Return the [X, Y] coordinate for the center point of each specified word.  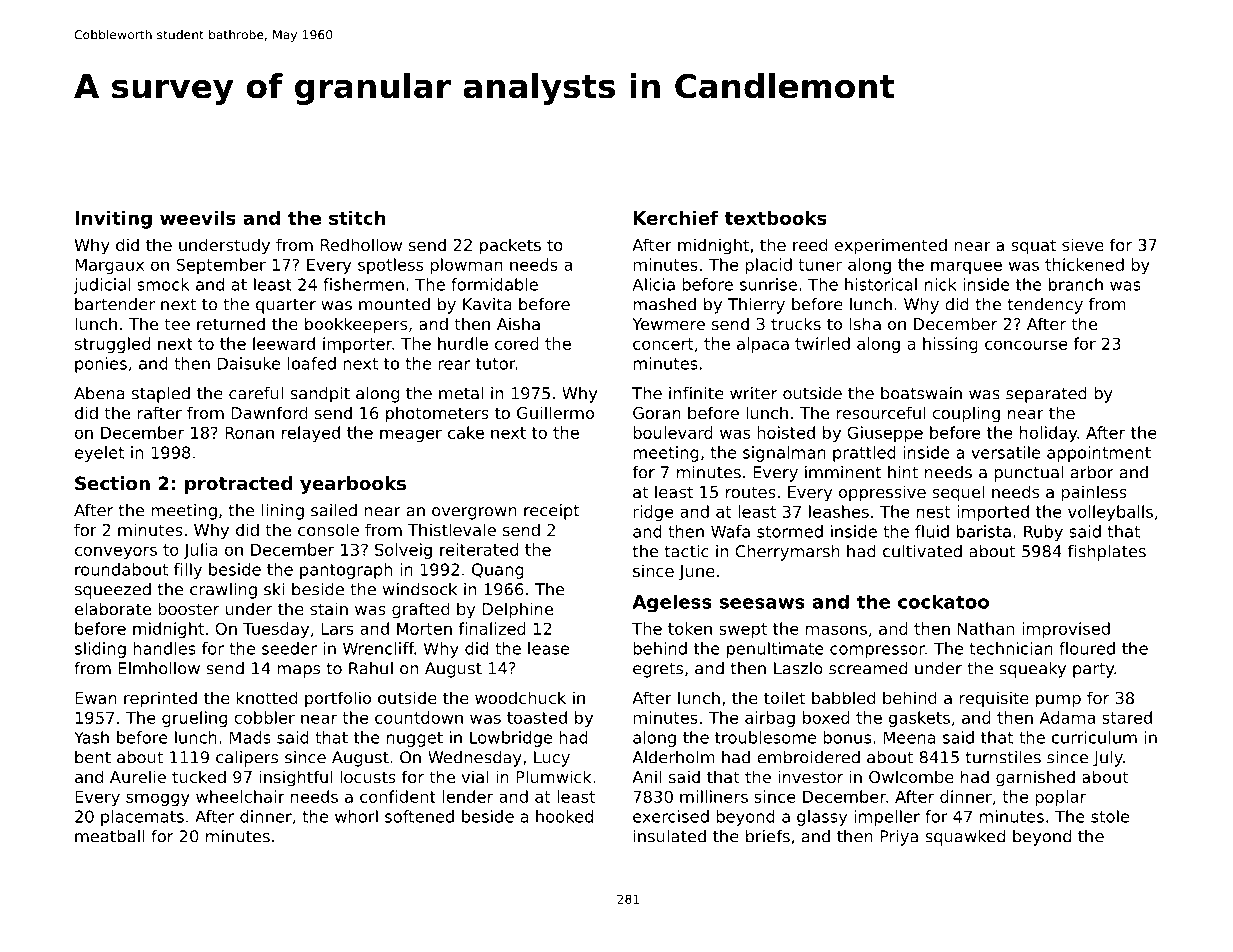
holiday [1048, 434]
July [1108, 759]
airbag [770, 719]
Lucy [552, 759]
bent [93, 757]
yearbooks [353, 485]
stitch [357, 218]
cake [466, 432]
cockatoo [943, 602]
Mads [250, 737]
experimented [890, 246]
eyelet [99, 454]
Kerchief [676, 218]
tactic [687, 551]
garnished [1035, 778]
